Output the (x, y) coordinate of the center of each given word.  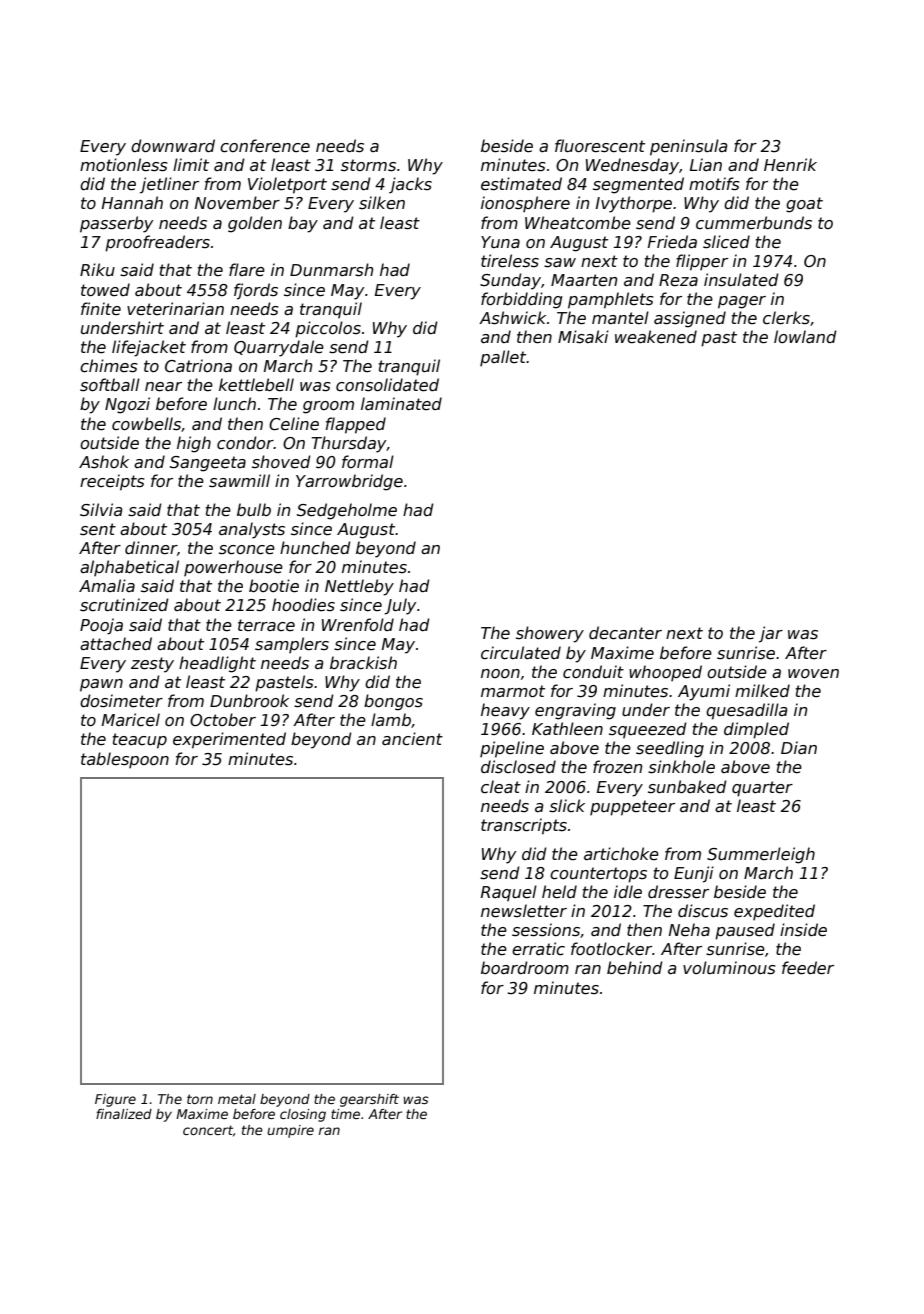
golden (255, 224)
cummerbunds (754, 223)
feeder (808, 968)
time (345, 1114)
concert (208, 1130)
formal (368, 461)
